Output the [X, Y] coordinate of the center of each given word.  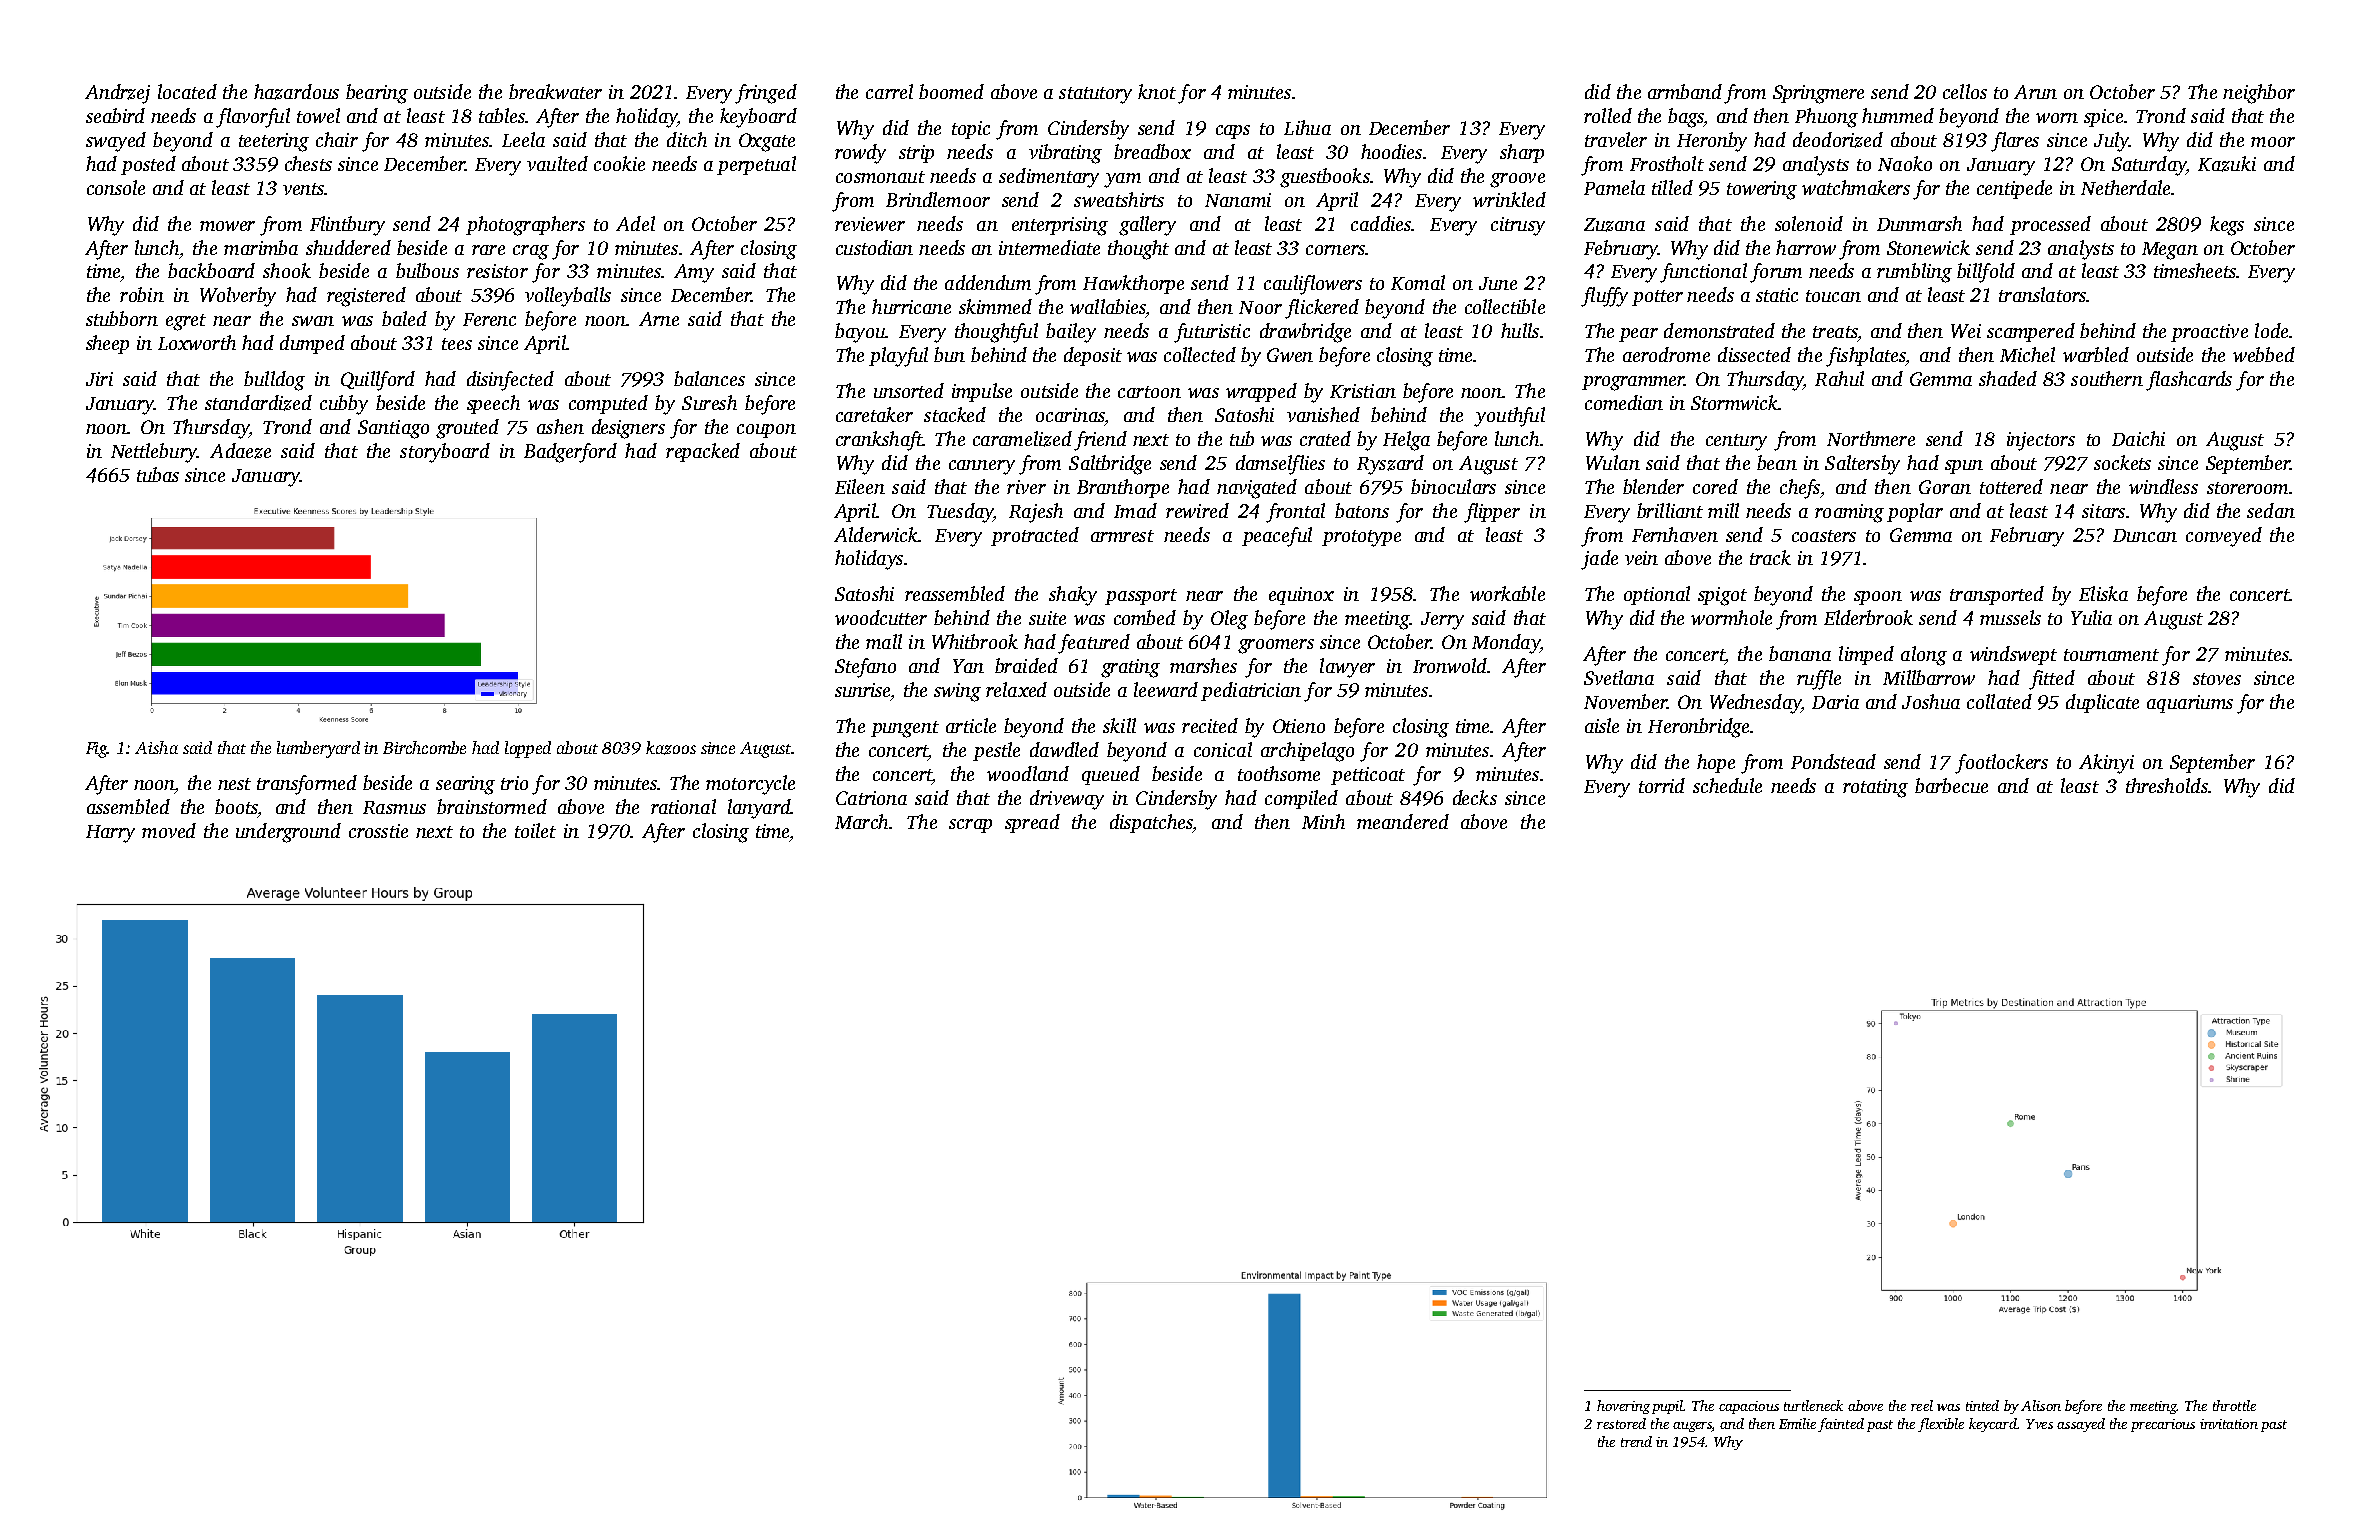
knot [1157, 91]
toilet [535, 830]
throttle [2234, 1405]
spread [1032, 823]
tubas [158, 474]
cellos [1965, 91]
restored [1621, 1423]
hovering [1623, 1407]
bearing [377, 94]
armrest [1122, 536]
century [1736, 442]
